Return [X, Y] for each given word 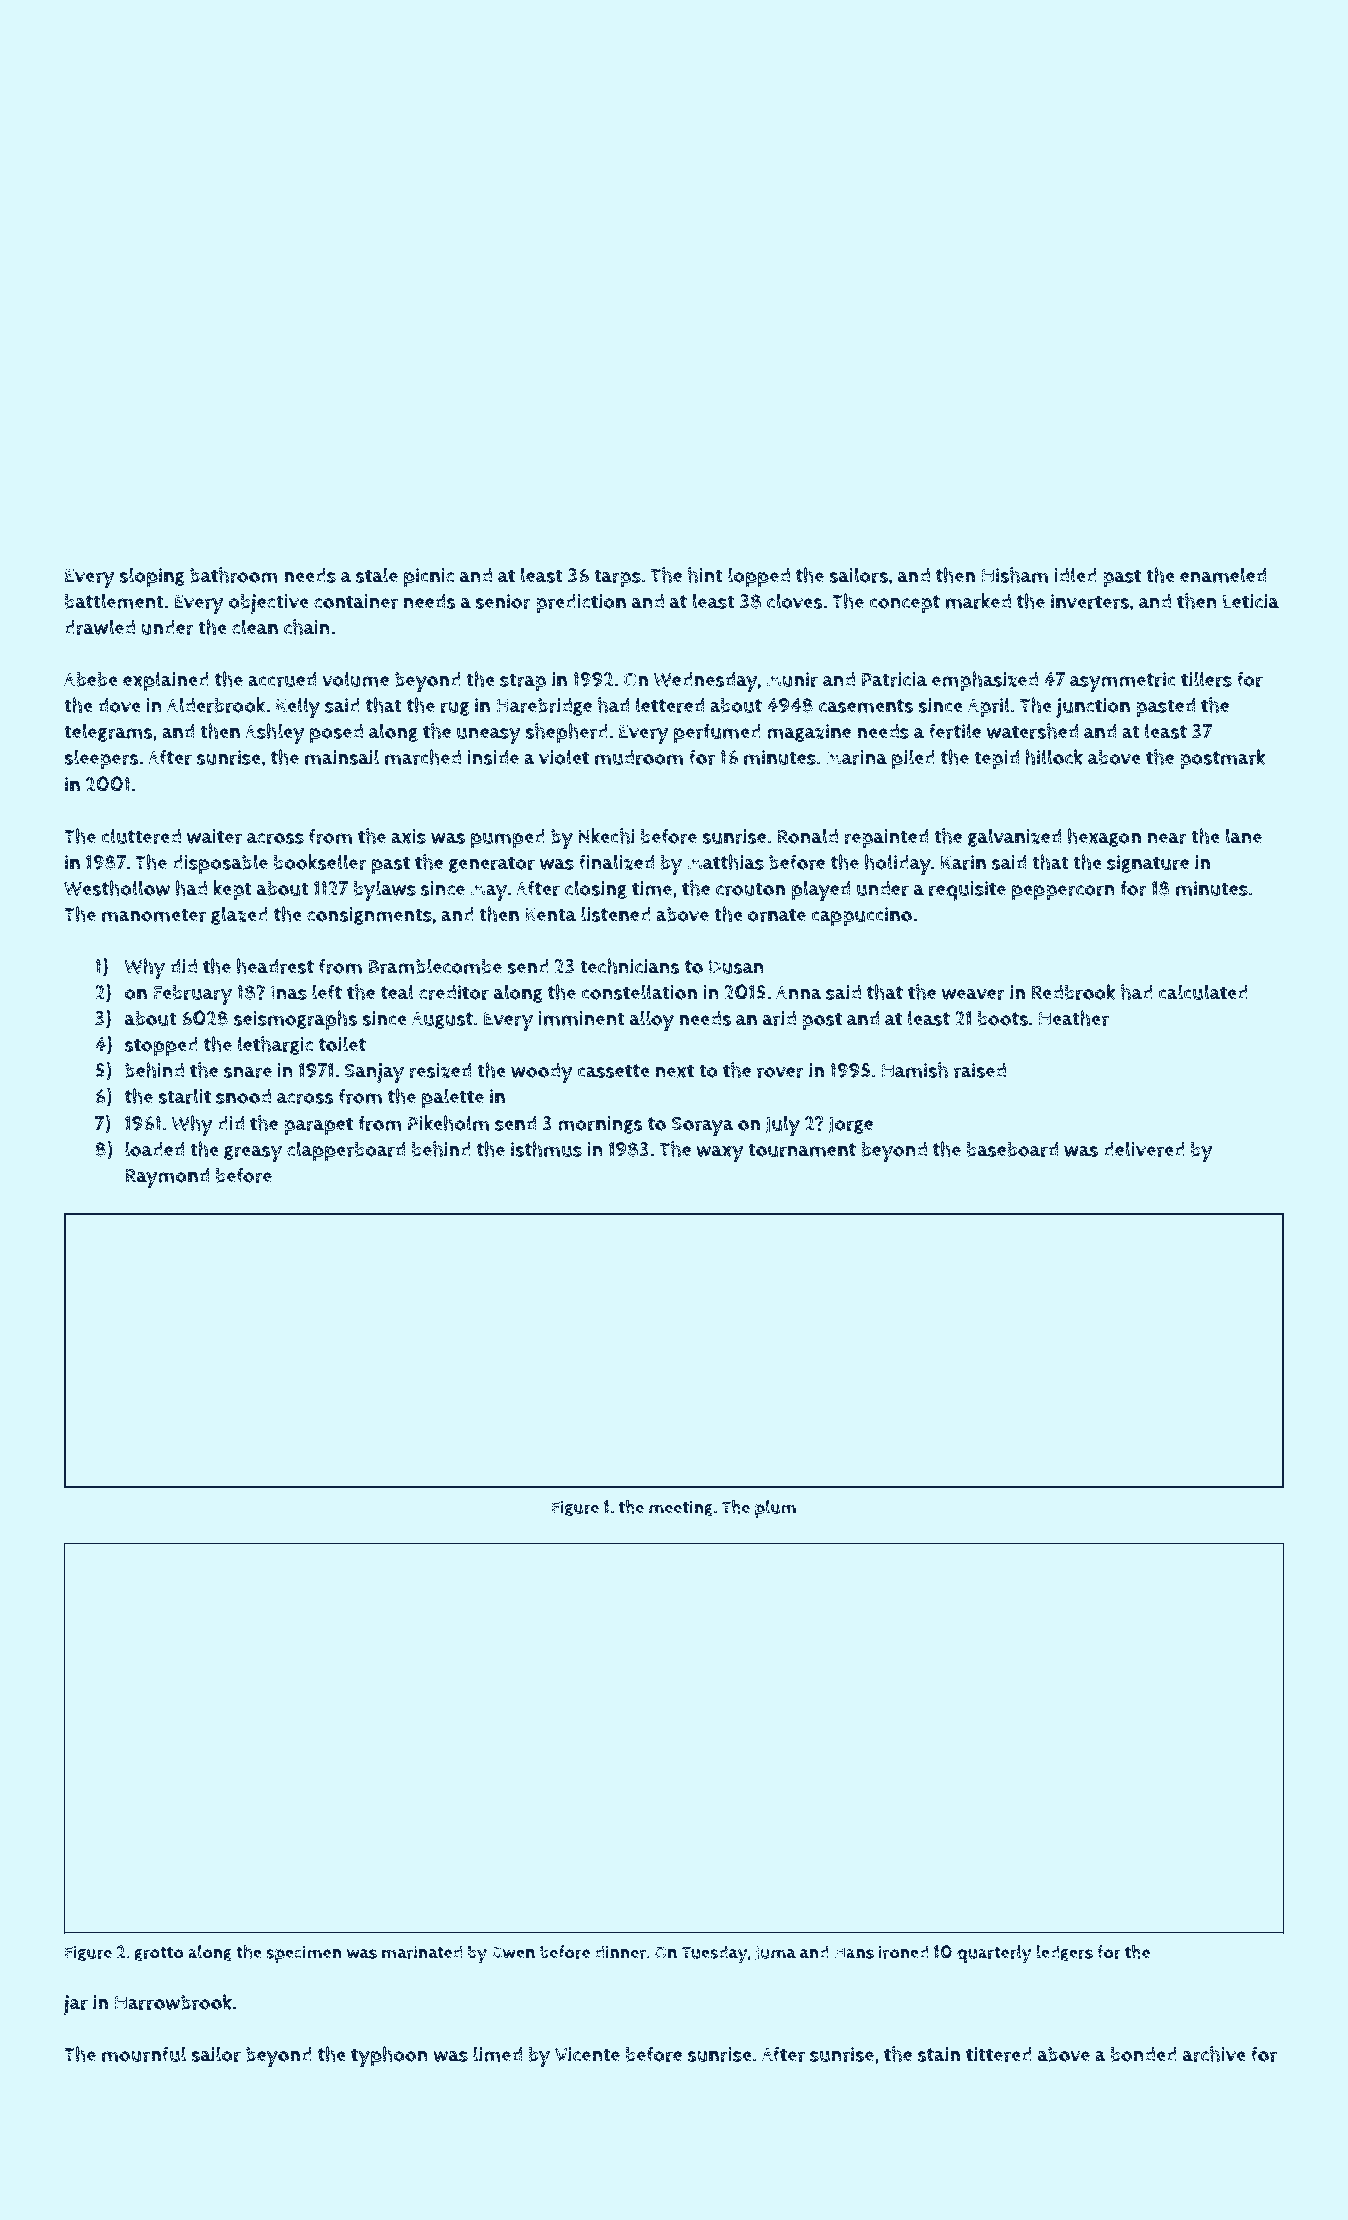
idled [1075, 575]
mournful [144, 2054]
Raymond [167, 1178]
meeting [681, 1508]
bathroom [234, 575]
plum [775, 1509]
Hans [854, 1952]
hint [705, 575]
